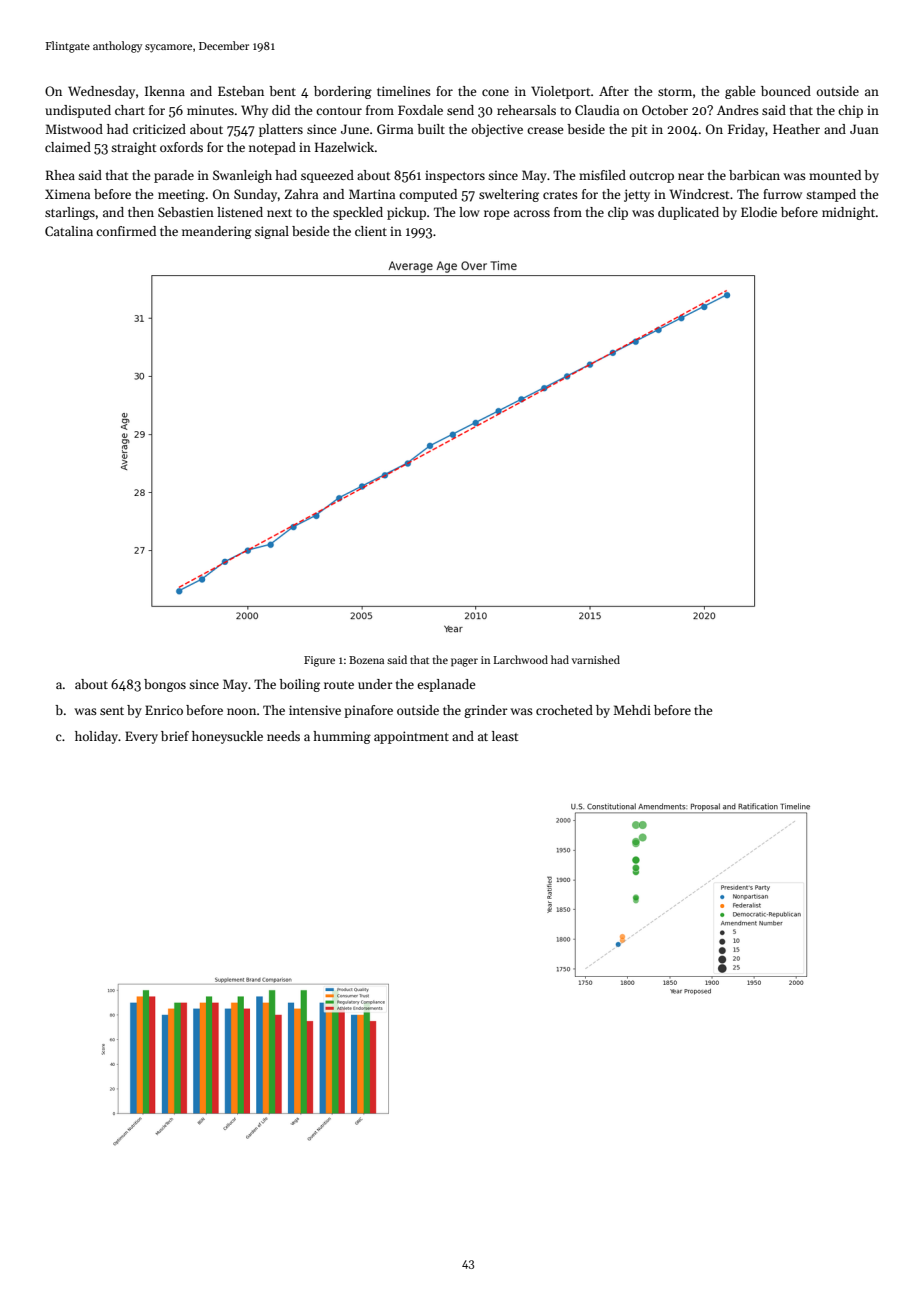  What do you see at coordinates (675, 92) in the screenshot?
I see `storm` at bounding box center [675, 92].
